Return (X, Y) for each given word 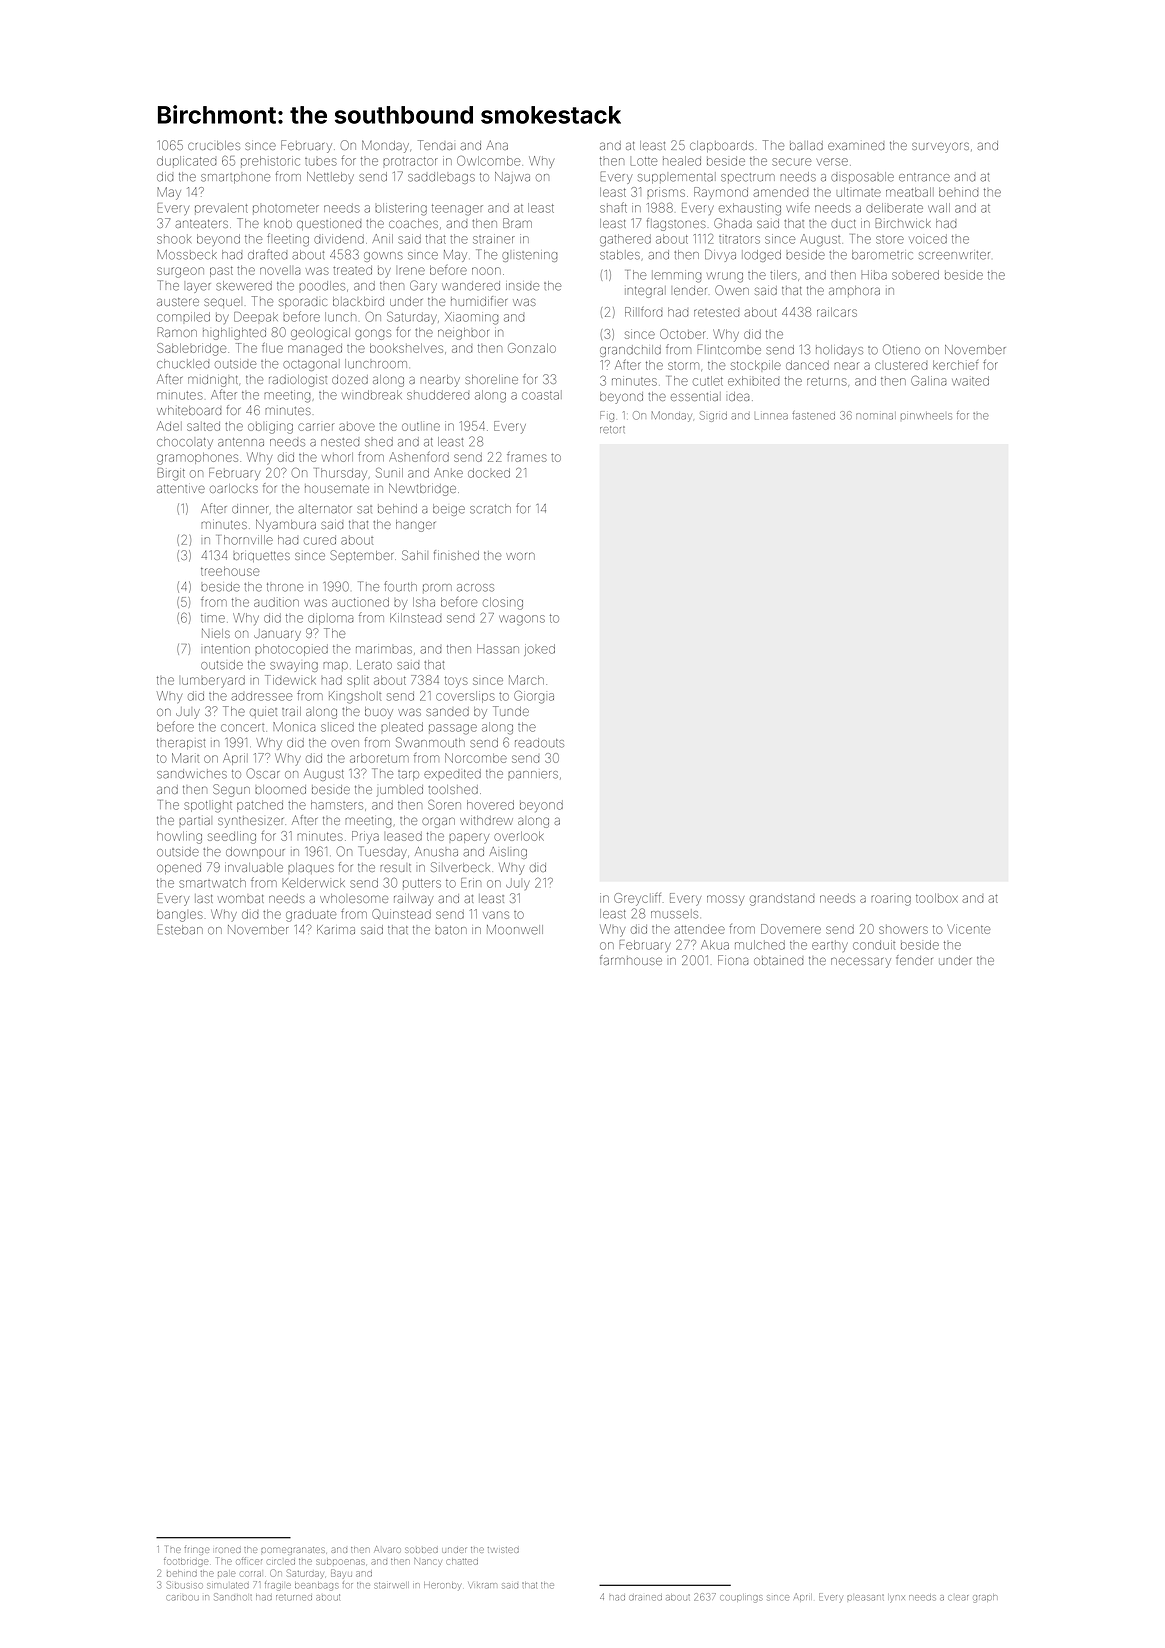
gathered (625, 240)
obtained (778, 960)
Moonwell (515, 930)
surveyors (940, 148)
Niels (216, 633)
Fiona (733, 960)
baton (451, 930)
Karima (336, 930)
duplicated (186, 161)
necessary (861, 963)
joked (539, 650)
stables (620, 255)
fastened (814, 415)
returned (294, 1598)
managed (315, 350)
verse (832, 162)
